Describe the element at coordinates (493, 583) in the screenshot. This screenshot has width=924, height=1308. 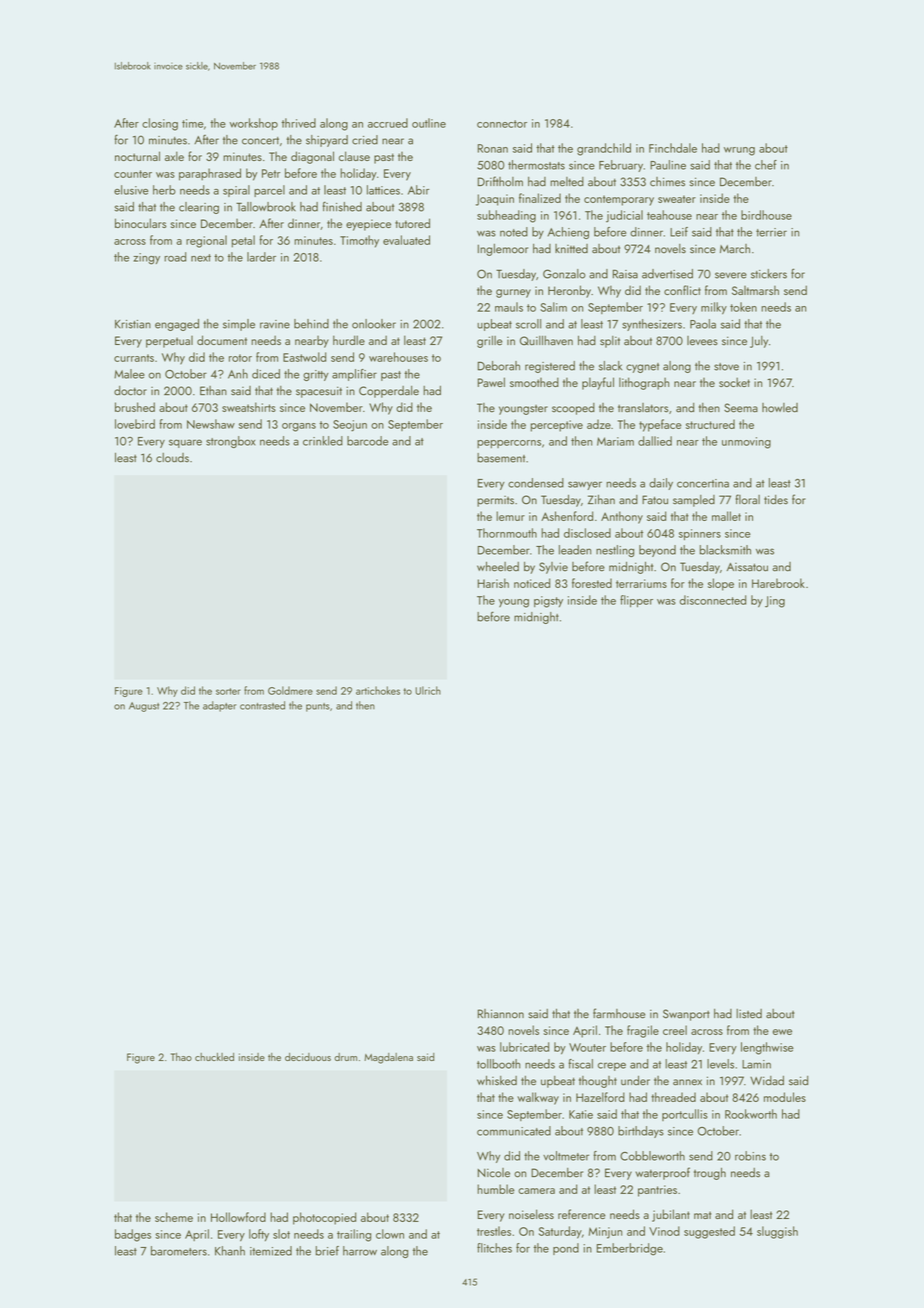
I see `Harish` at that location.
